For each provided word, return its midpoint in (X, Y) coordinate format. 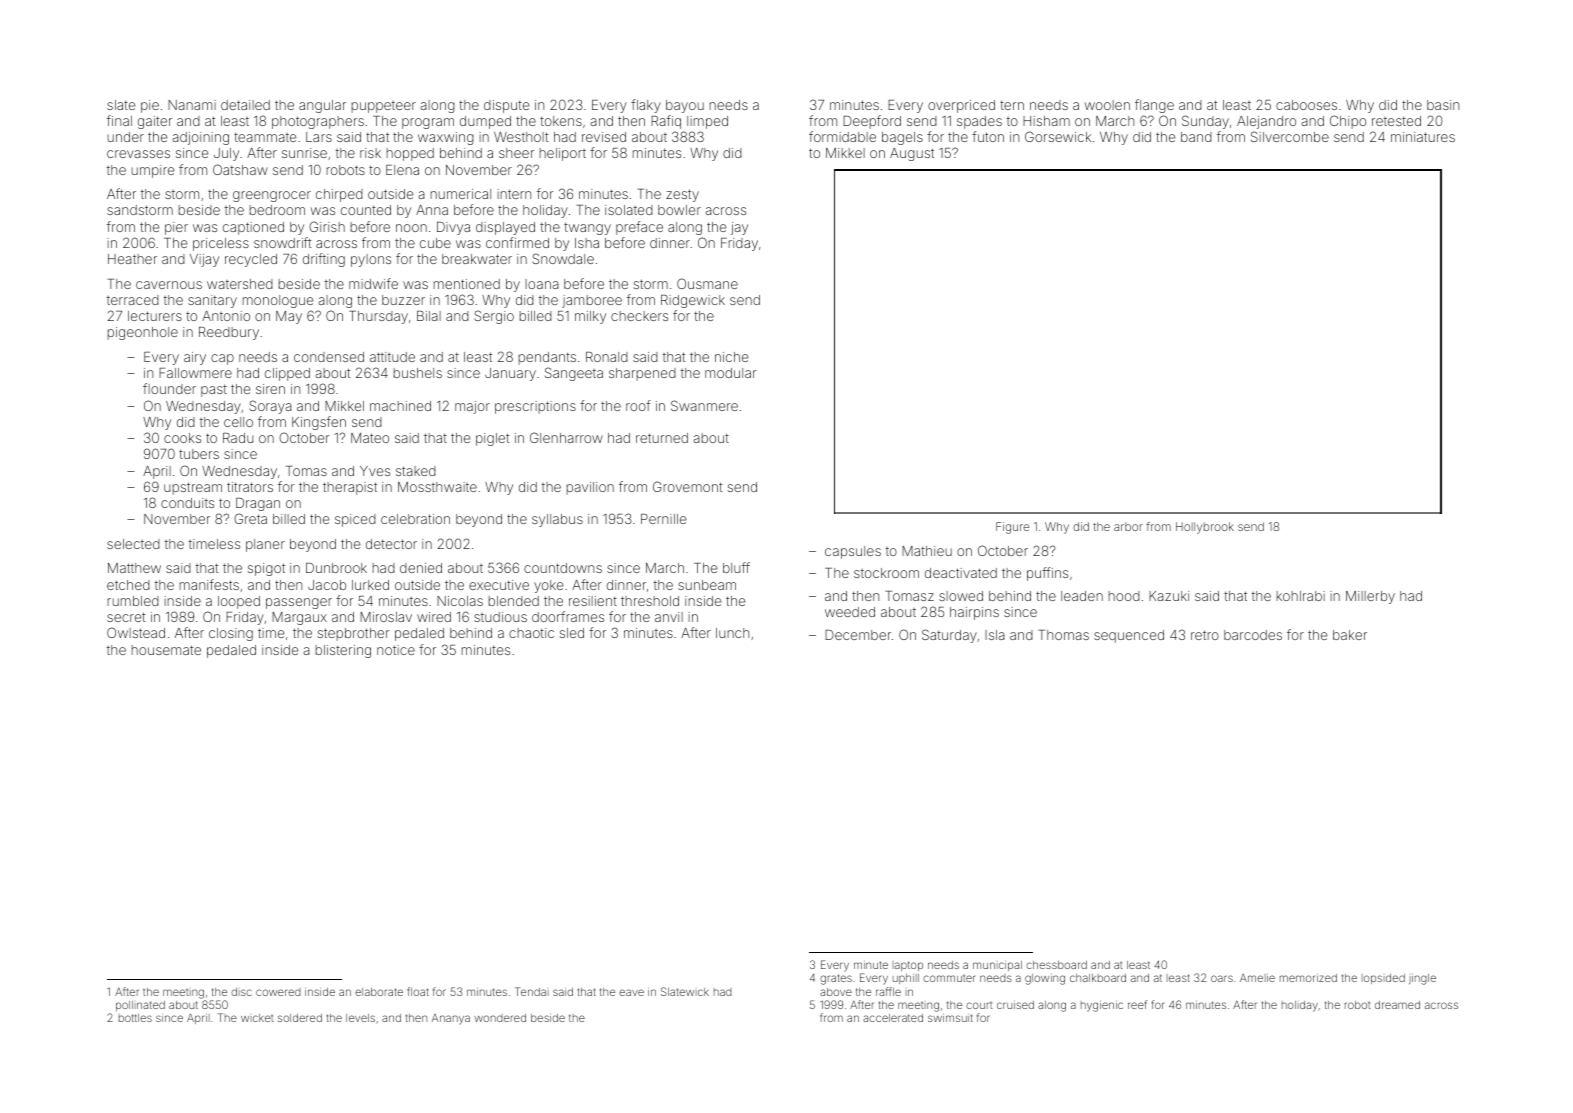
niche (731, 357)
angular (322, 106)
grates (836, 979)
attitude (392, 357)
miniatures (1423, 137)
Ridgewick (693, 301)
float (418, 991)
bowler (679, 210)
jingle (1422, 979)
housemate (166, 650)
